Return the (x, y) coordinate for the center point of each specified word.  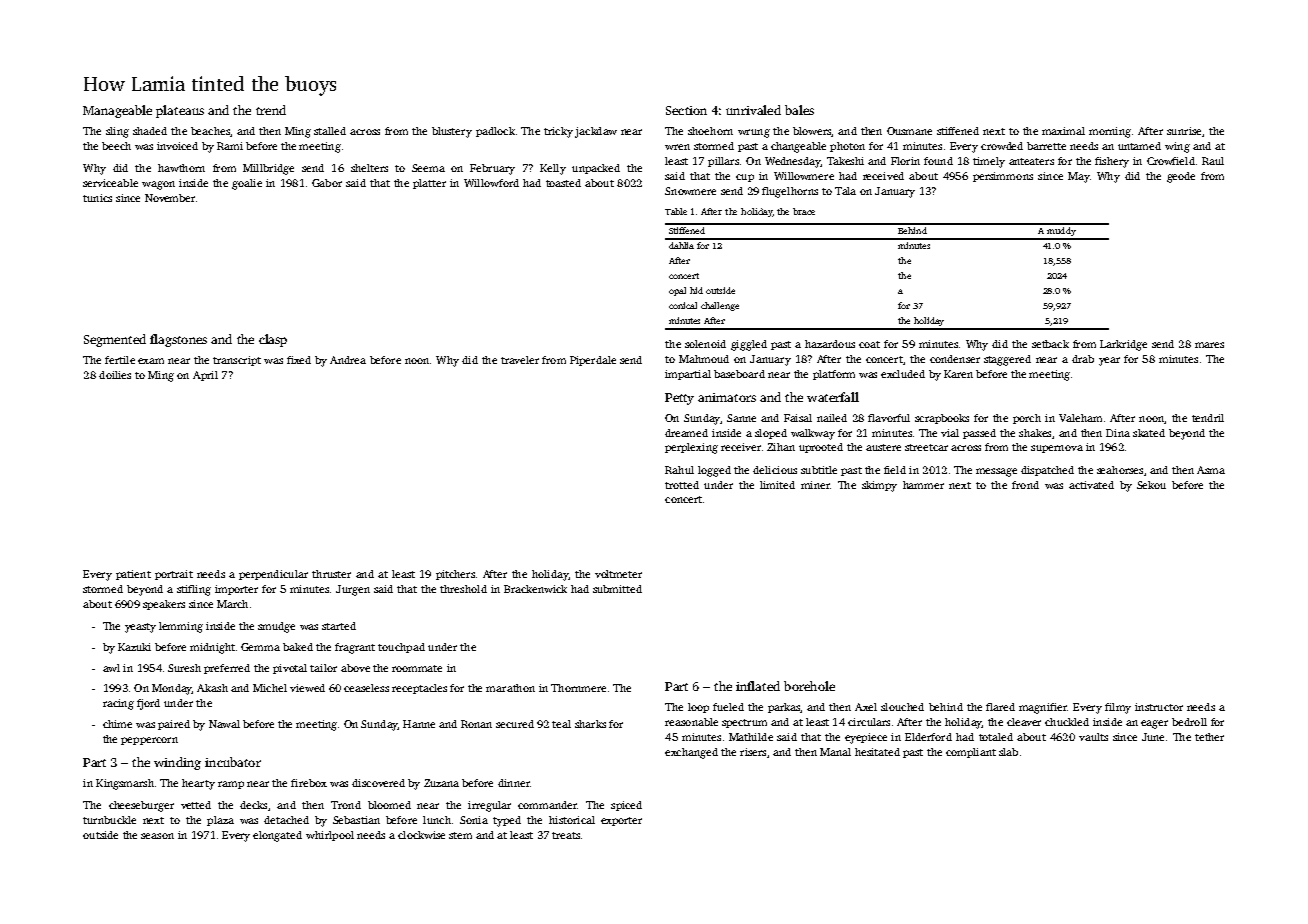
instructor (1159, 707)
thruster (331, 574)
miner (815, 485)
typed (507, 821)
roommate (417, 668)
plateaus (180, 111)
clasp (273, 340)
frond (1025, 485)
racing (118, 704)
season (157, 836)
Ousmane (909, 131)
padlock (495, 132)
